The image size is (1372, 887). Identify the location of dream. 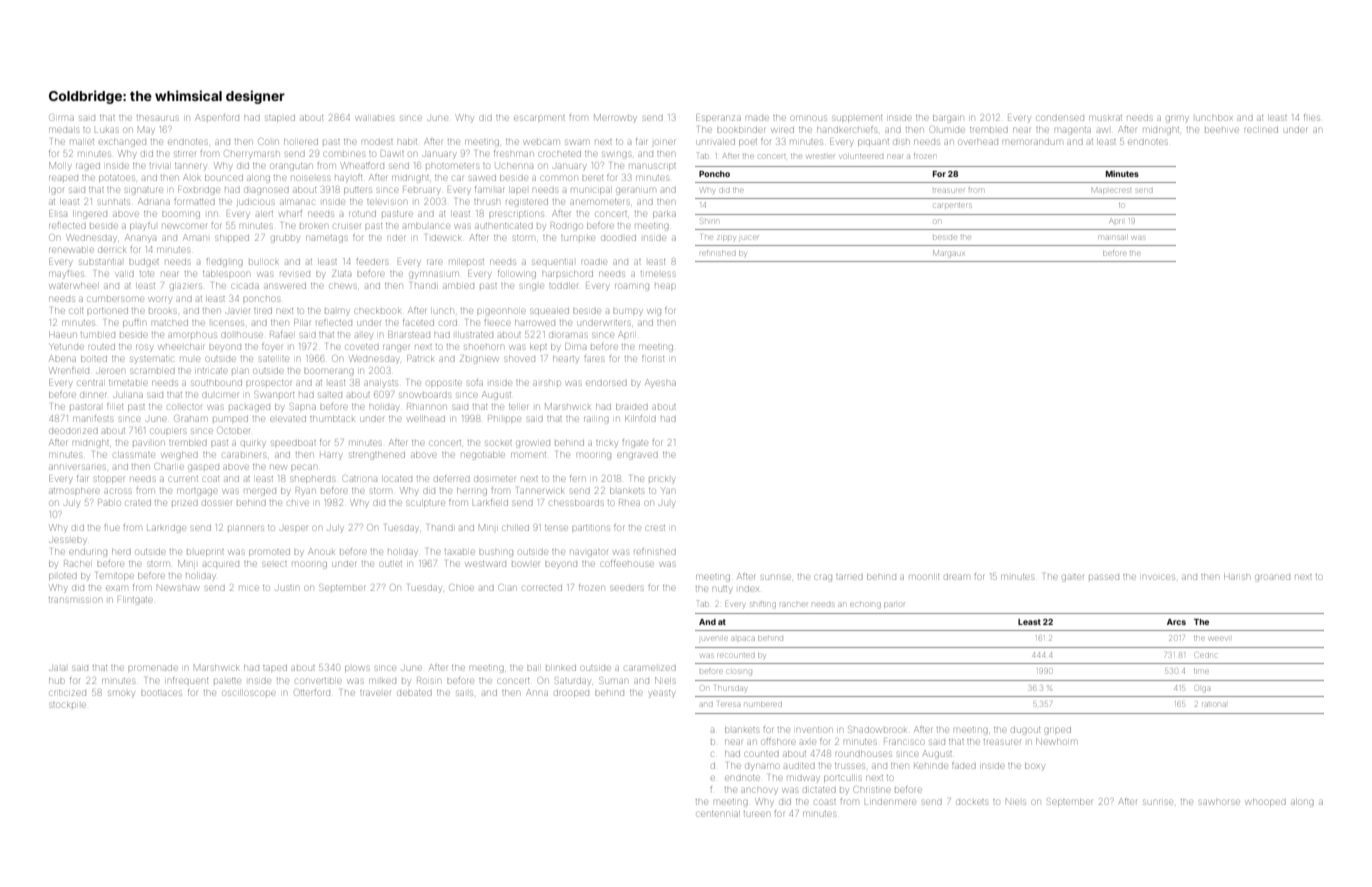
(956, 577).
